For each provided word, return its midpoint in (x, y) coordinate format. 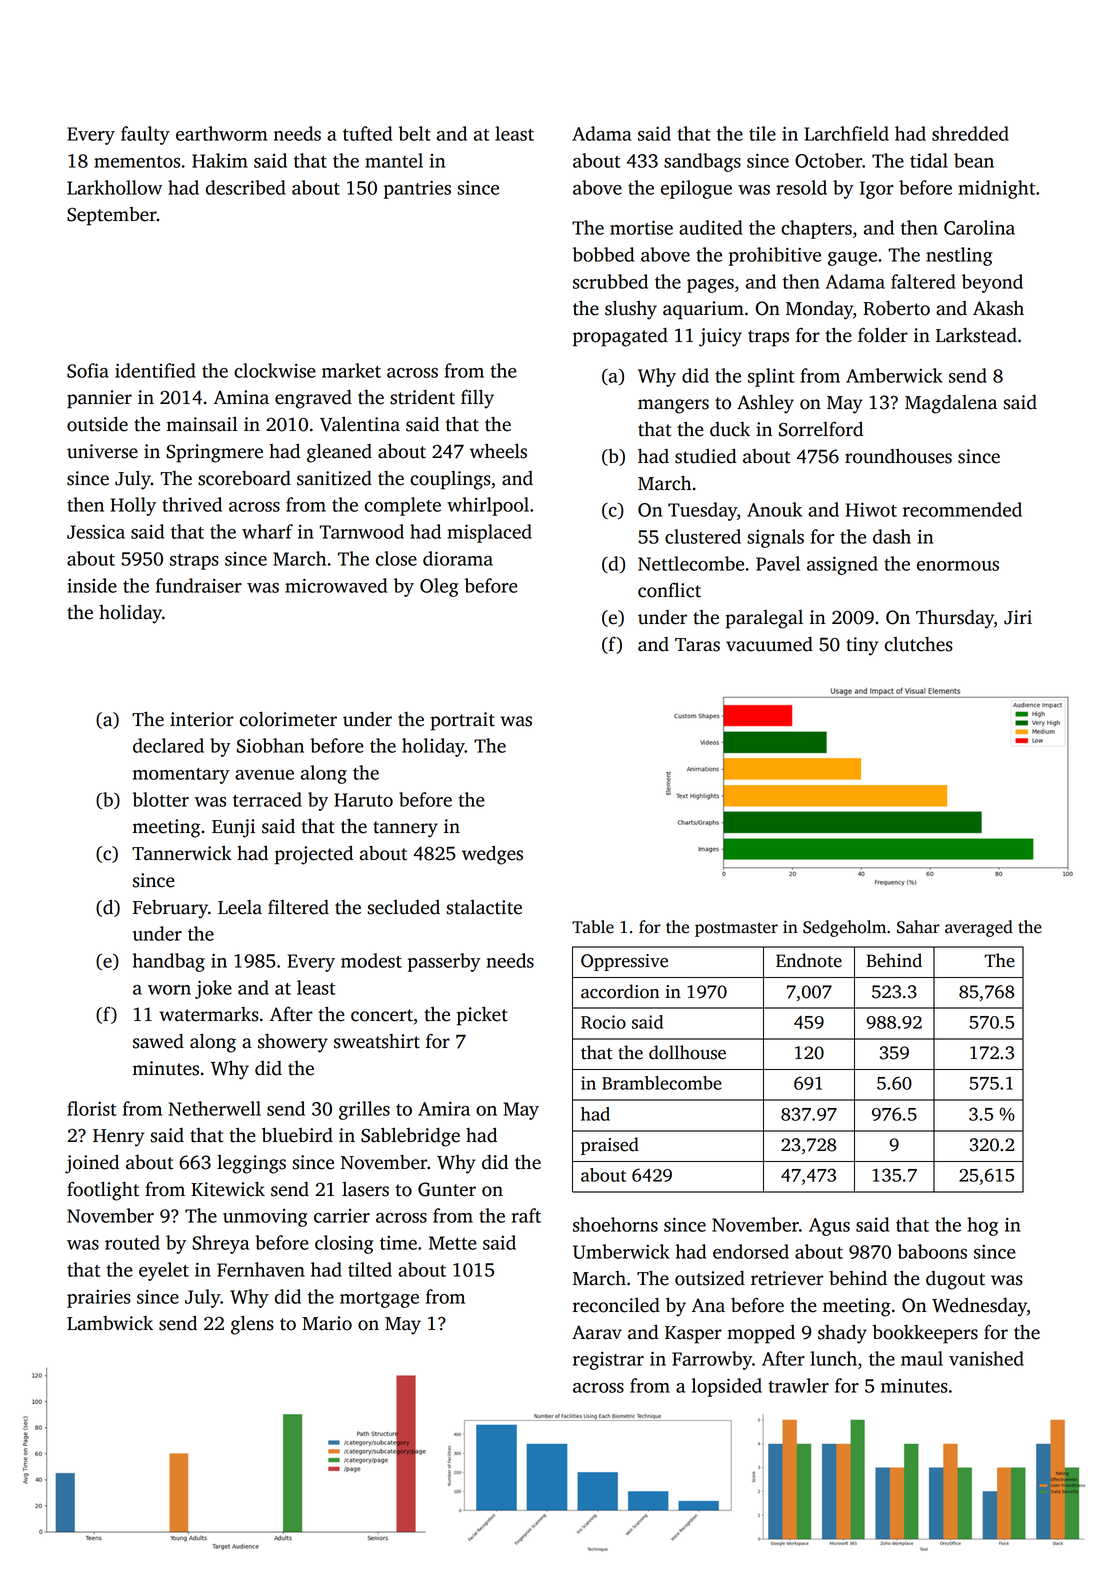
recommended (962, 509)
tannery (405, 829)
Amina (241, 397)
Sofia (88, 370)
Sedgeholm (844, 928)
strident (422, 397)
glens (252, 1325)
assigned (842, 565)
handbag (169, 962)
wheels (498, 451)
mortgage (379, 1300)
